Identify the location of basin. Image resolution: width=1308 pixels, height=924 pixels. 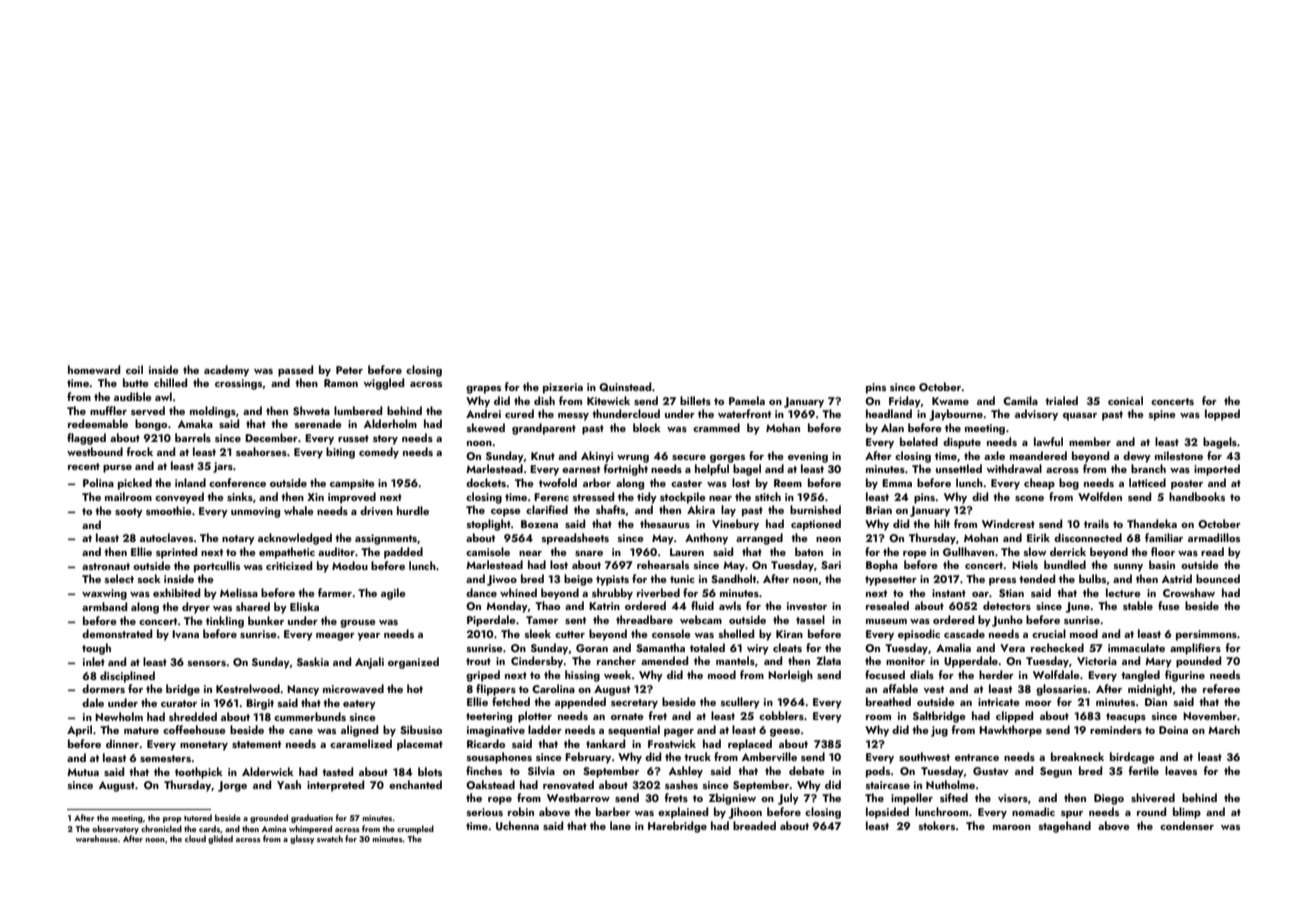
(1162, 564).
